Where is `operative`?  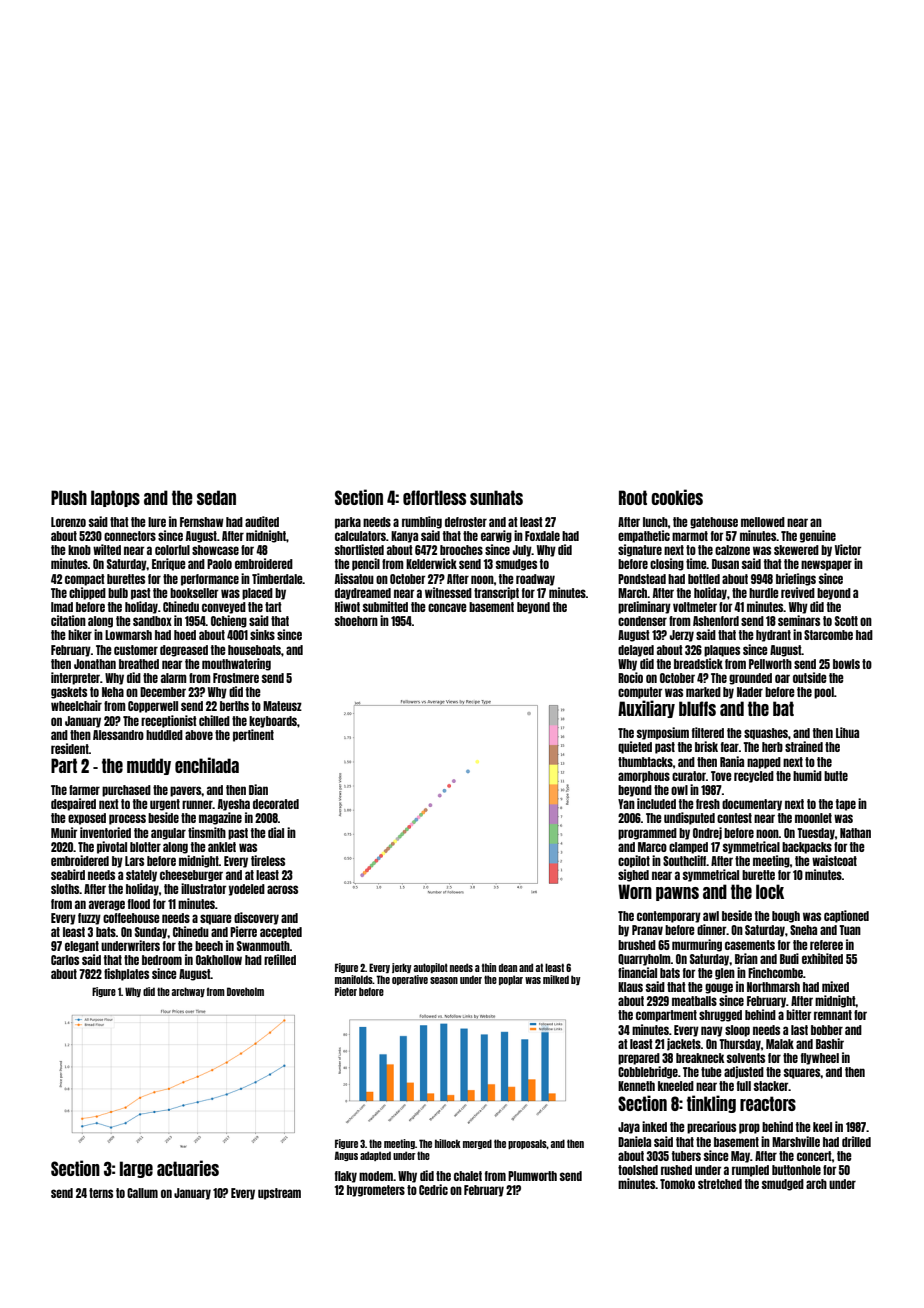
operative is located at coordinates (410, 980).
